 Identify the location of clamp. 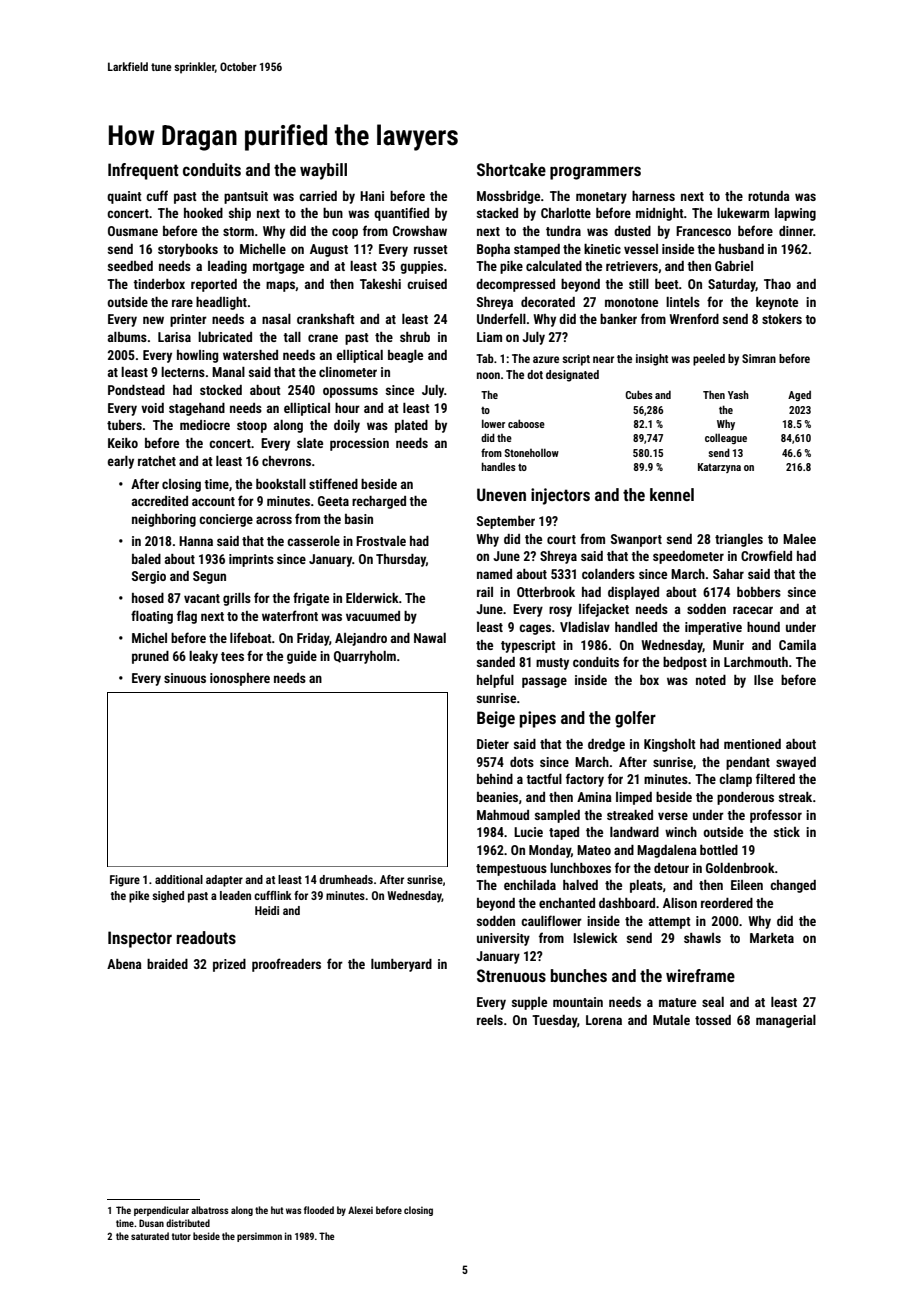
(735, 780).
